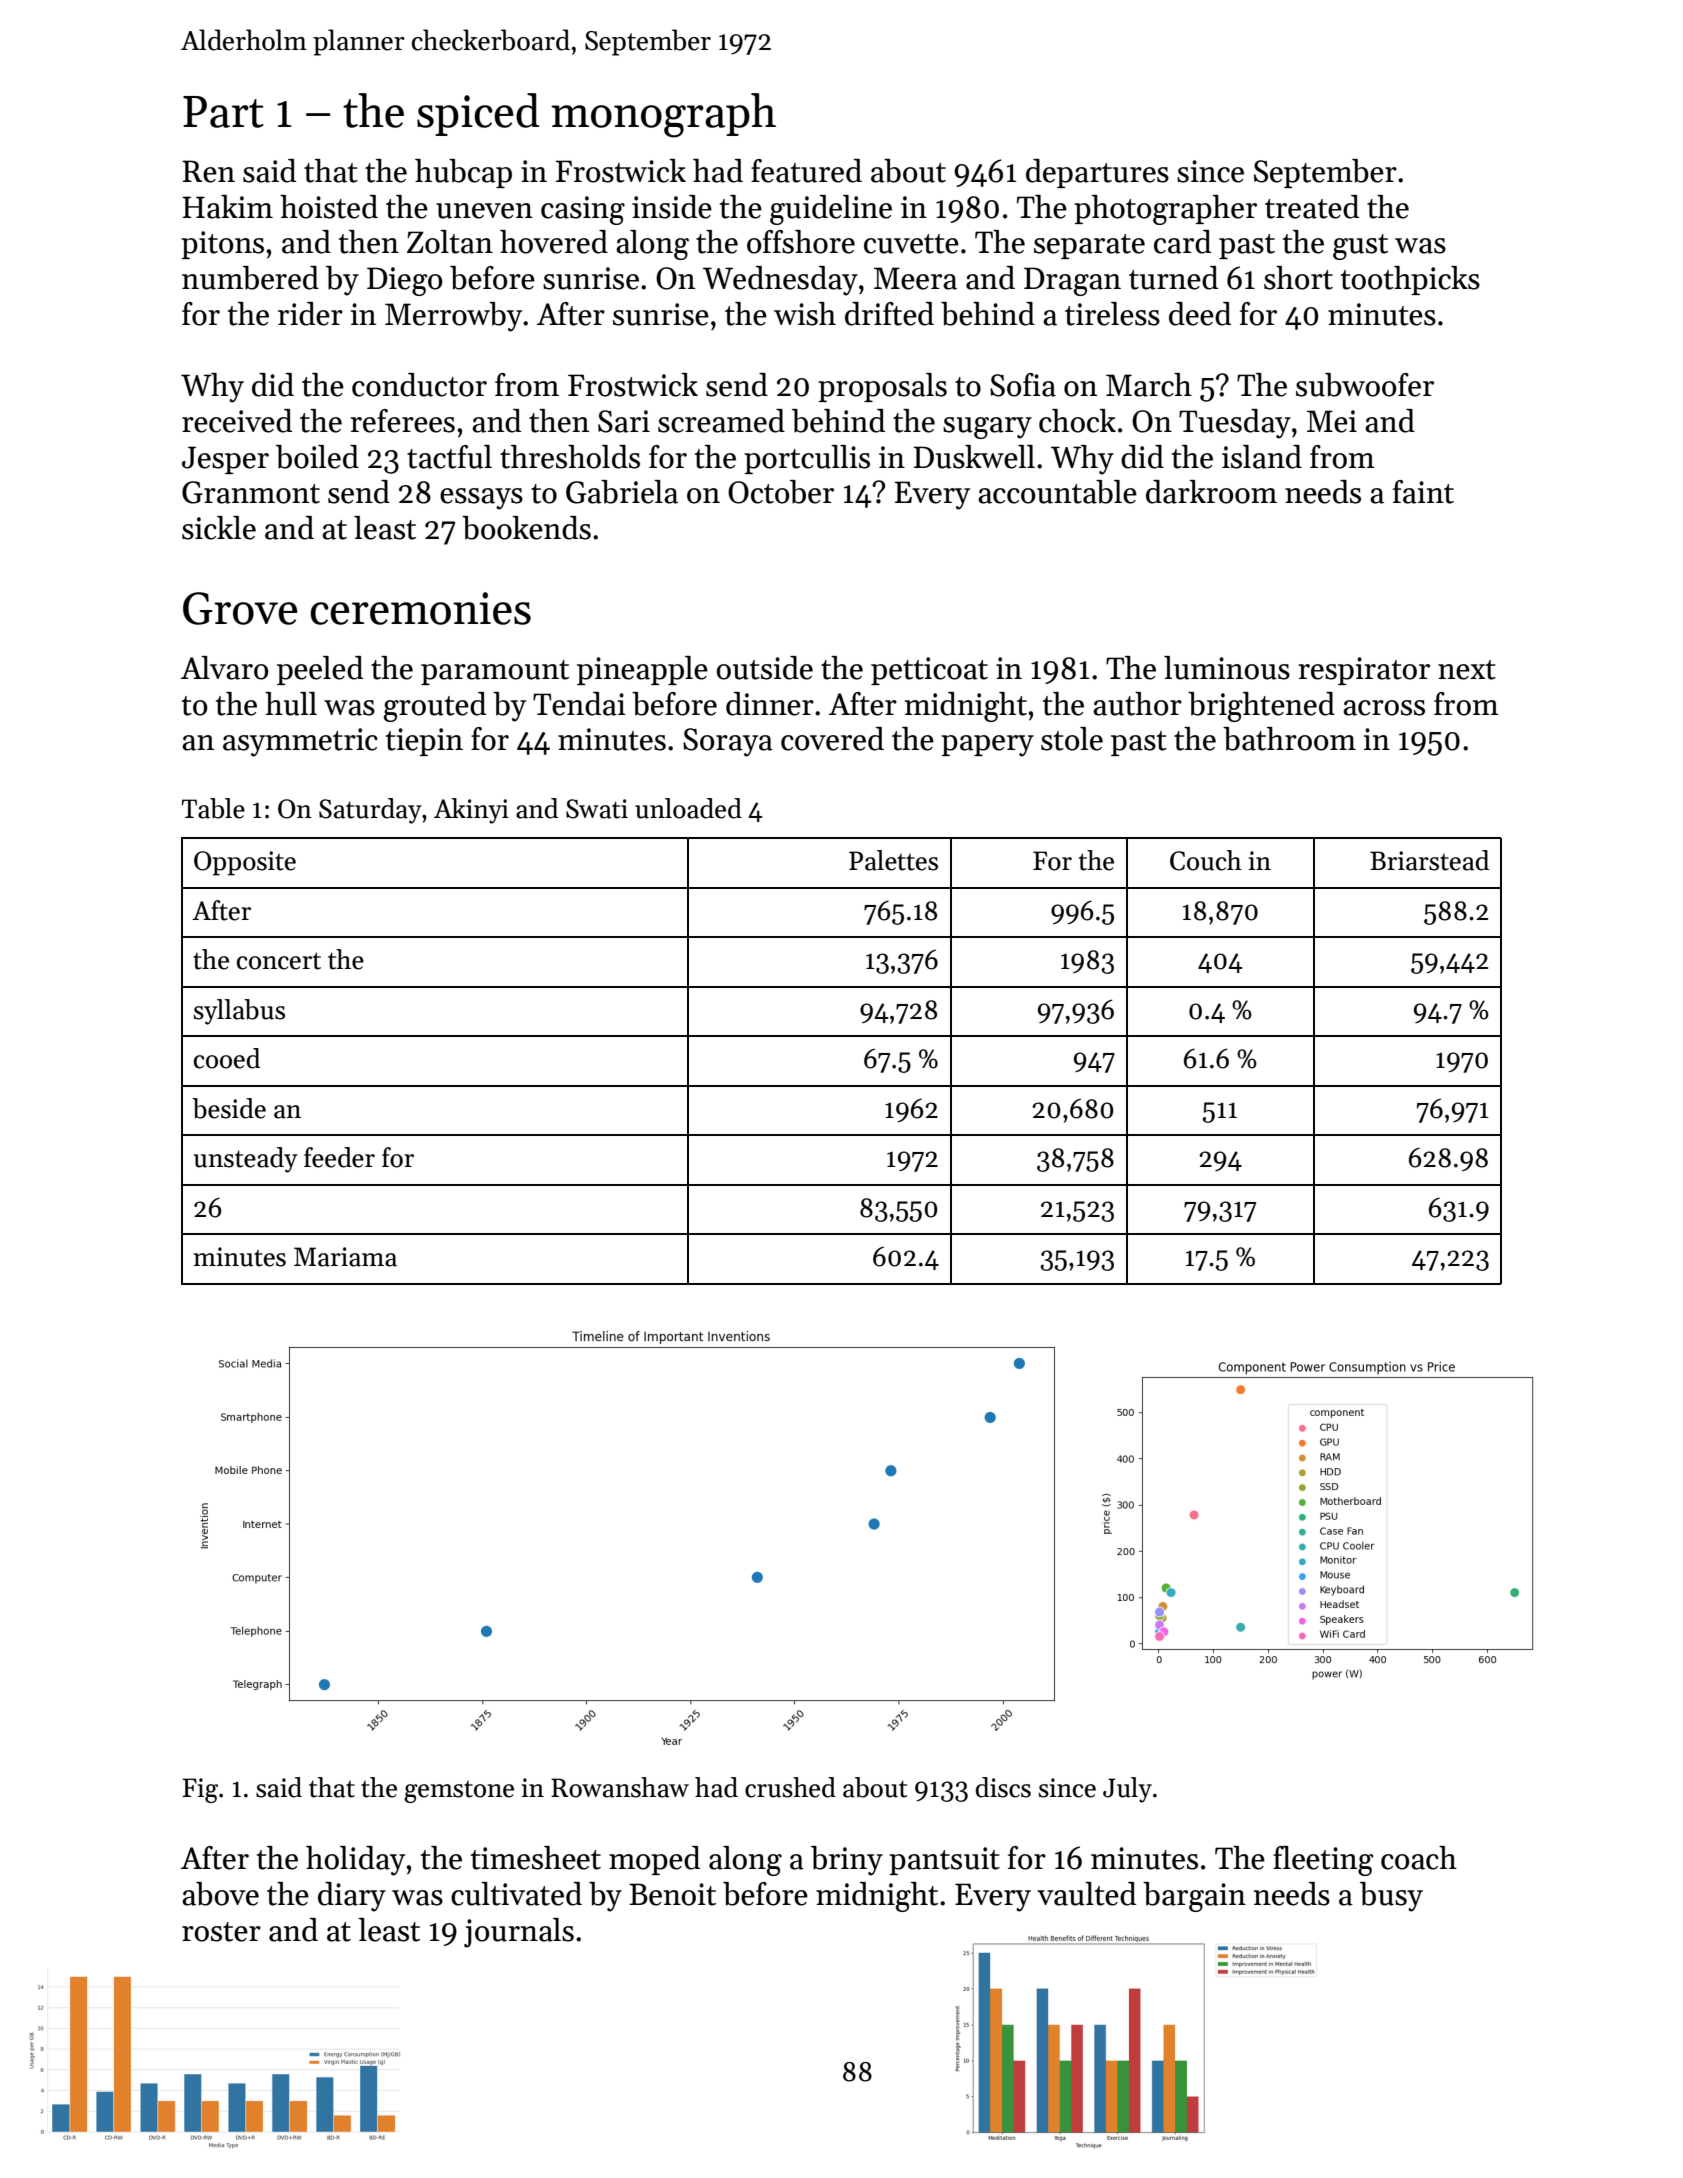 The image size is (1683, 2178). Describe the element at coordinates (339, 1157) in the screenshot. I see `feeder` at that location.
